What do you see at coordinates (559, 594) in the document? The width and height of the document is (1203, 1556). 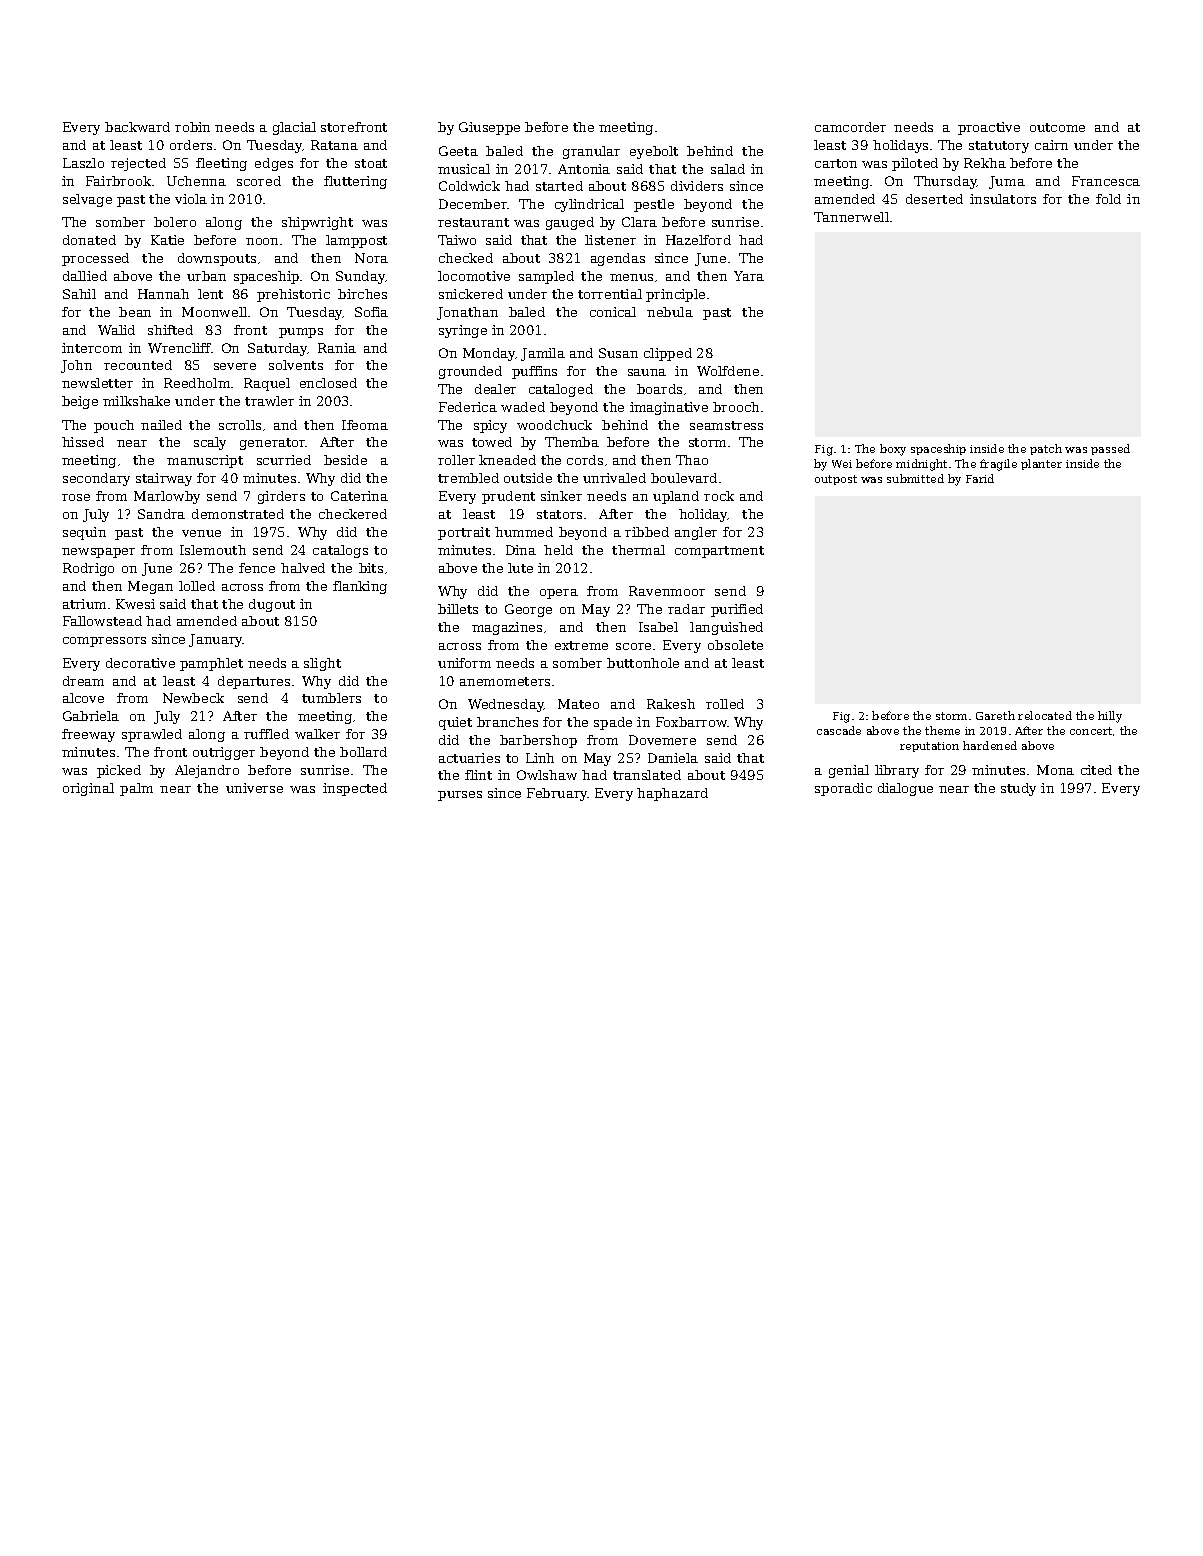 I see `opera` at bounding box center [559, 594].
